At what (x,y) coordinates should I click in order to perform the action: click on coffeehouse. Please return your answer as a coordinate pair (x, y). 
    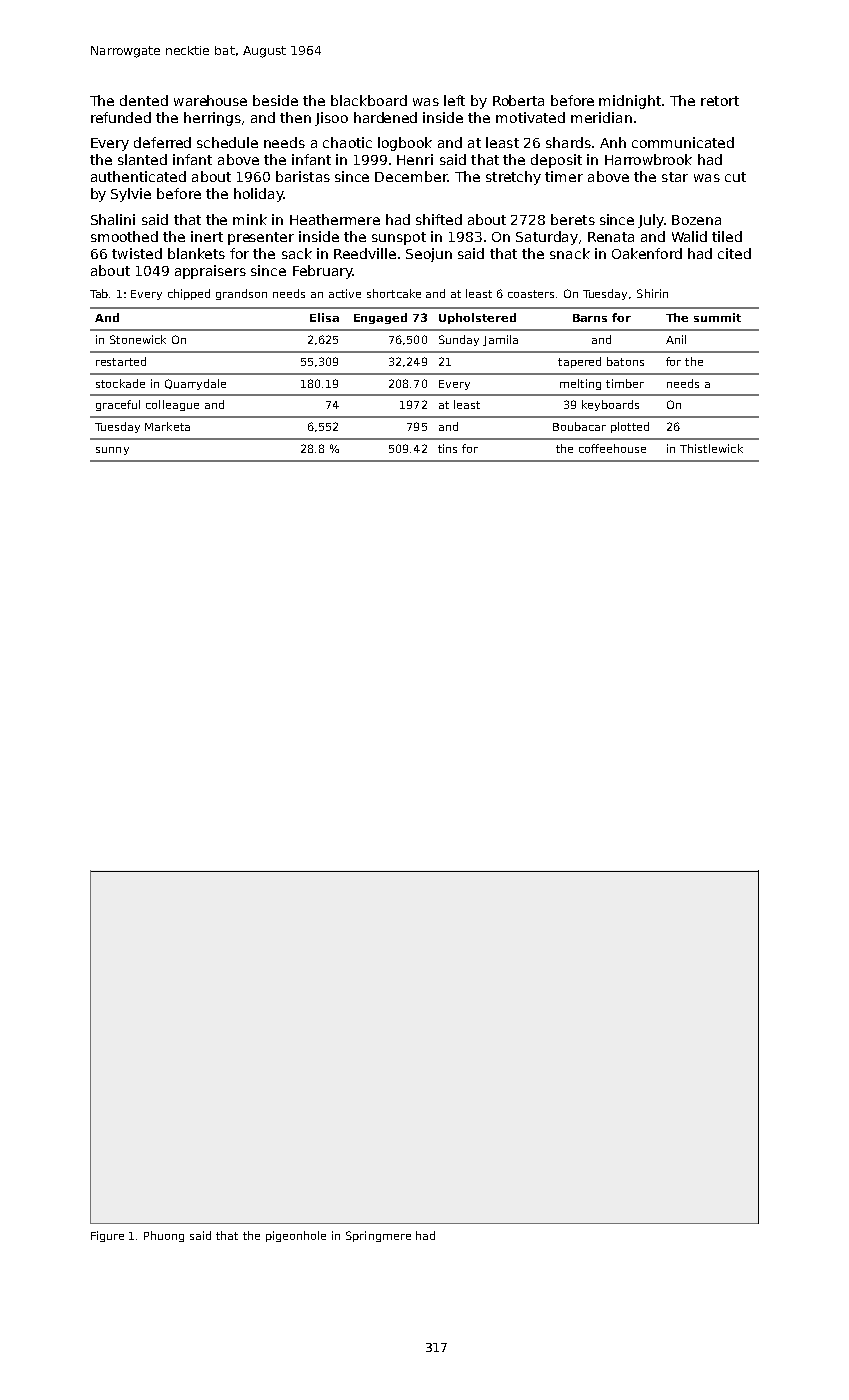
    Looking at the image, I should click on (612, 448).
